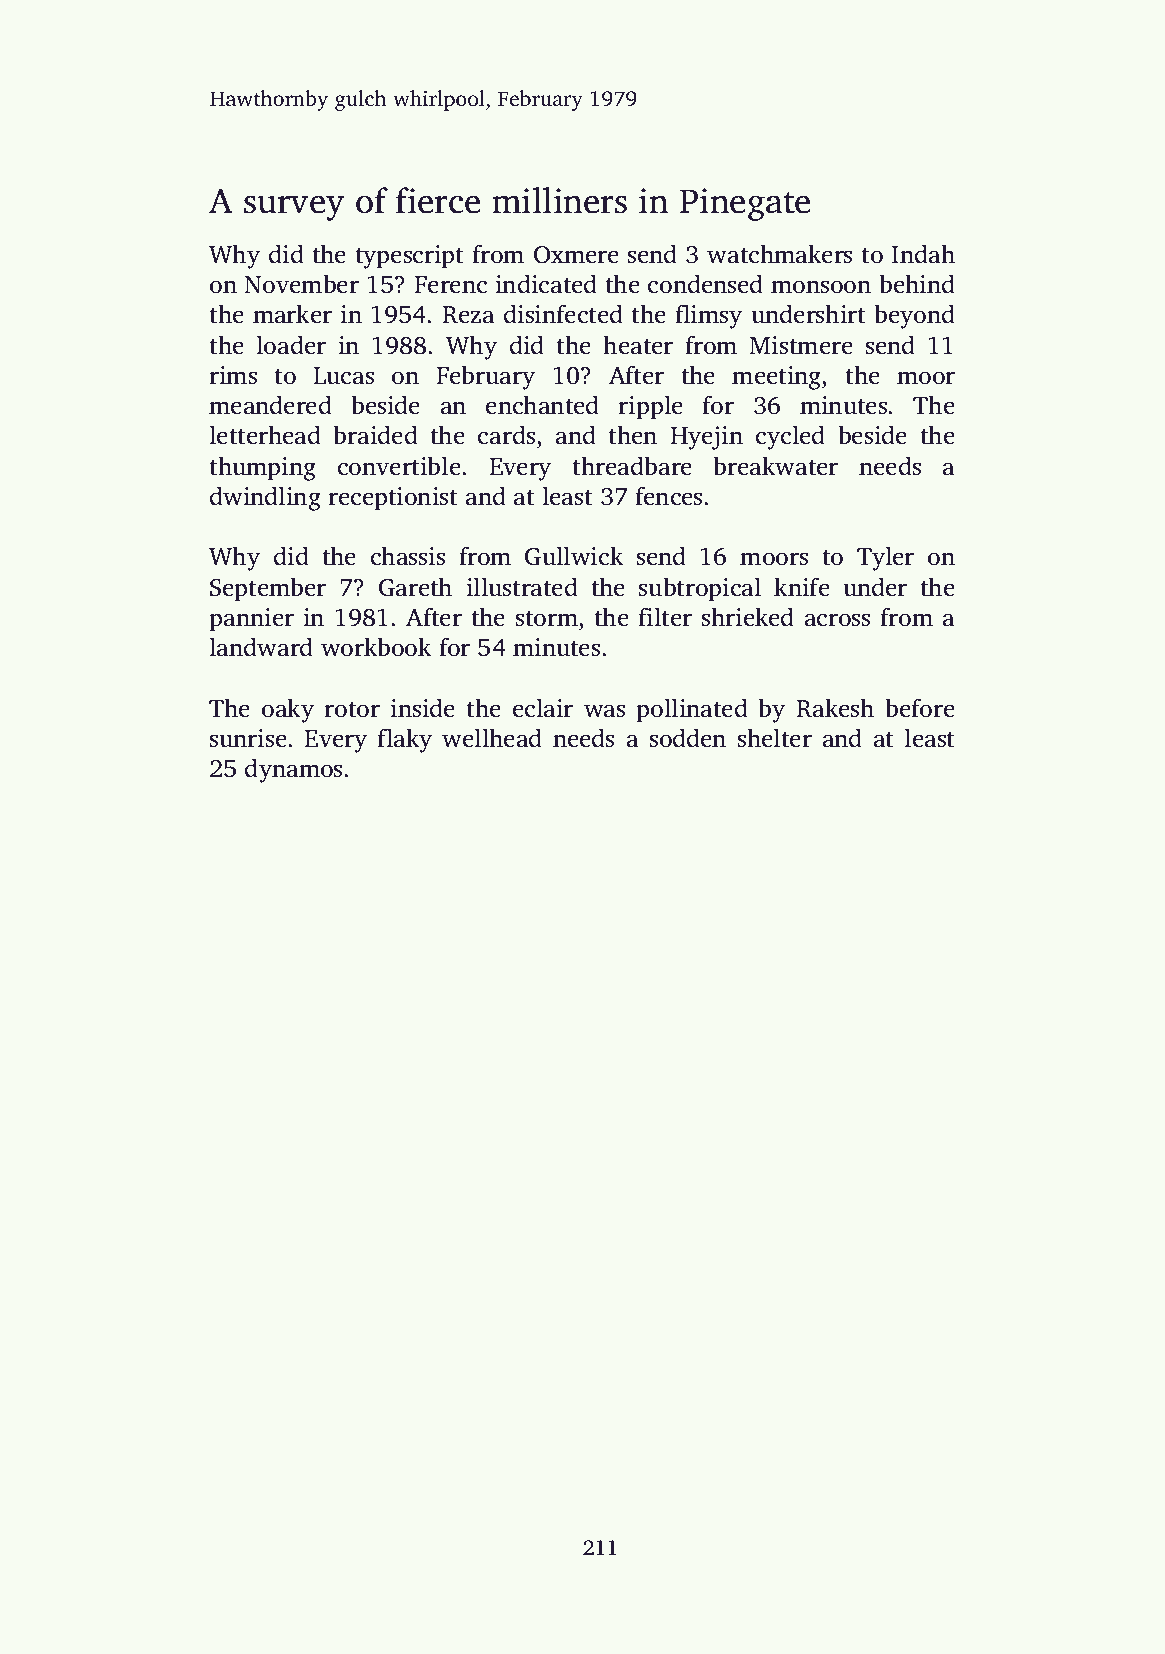 The height and width of the page is (1654, 1165). Describe the element at coordinates (409, 257) in the page. I see `typescript` at that location.
